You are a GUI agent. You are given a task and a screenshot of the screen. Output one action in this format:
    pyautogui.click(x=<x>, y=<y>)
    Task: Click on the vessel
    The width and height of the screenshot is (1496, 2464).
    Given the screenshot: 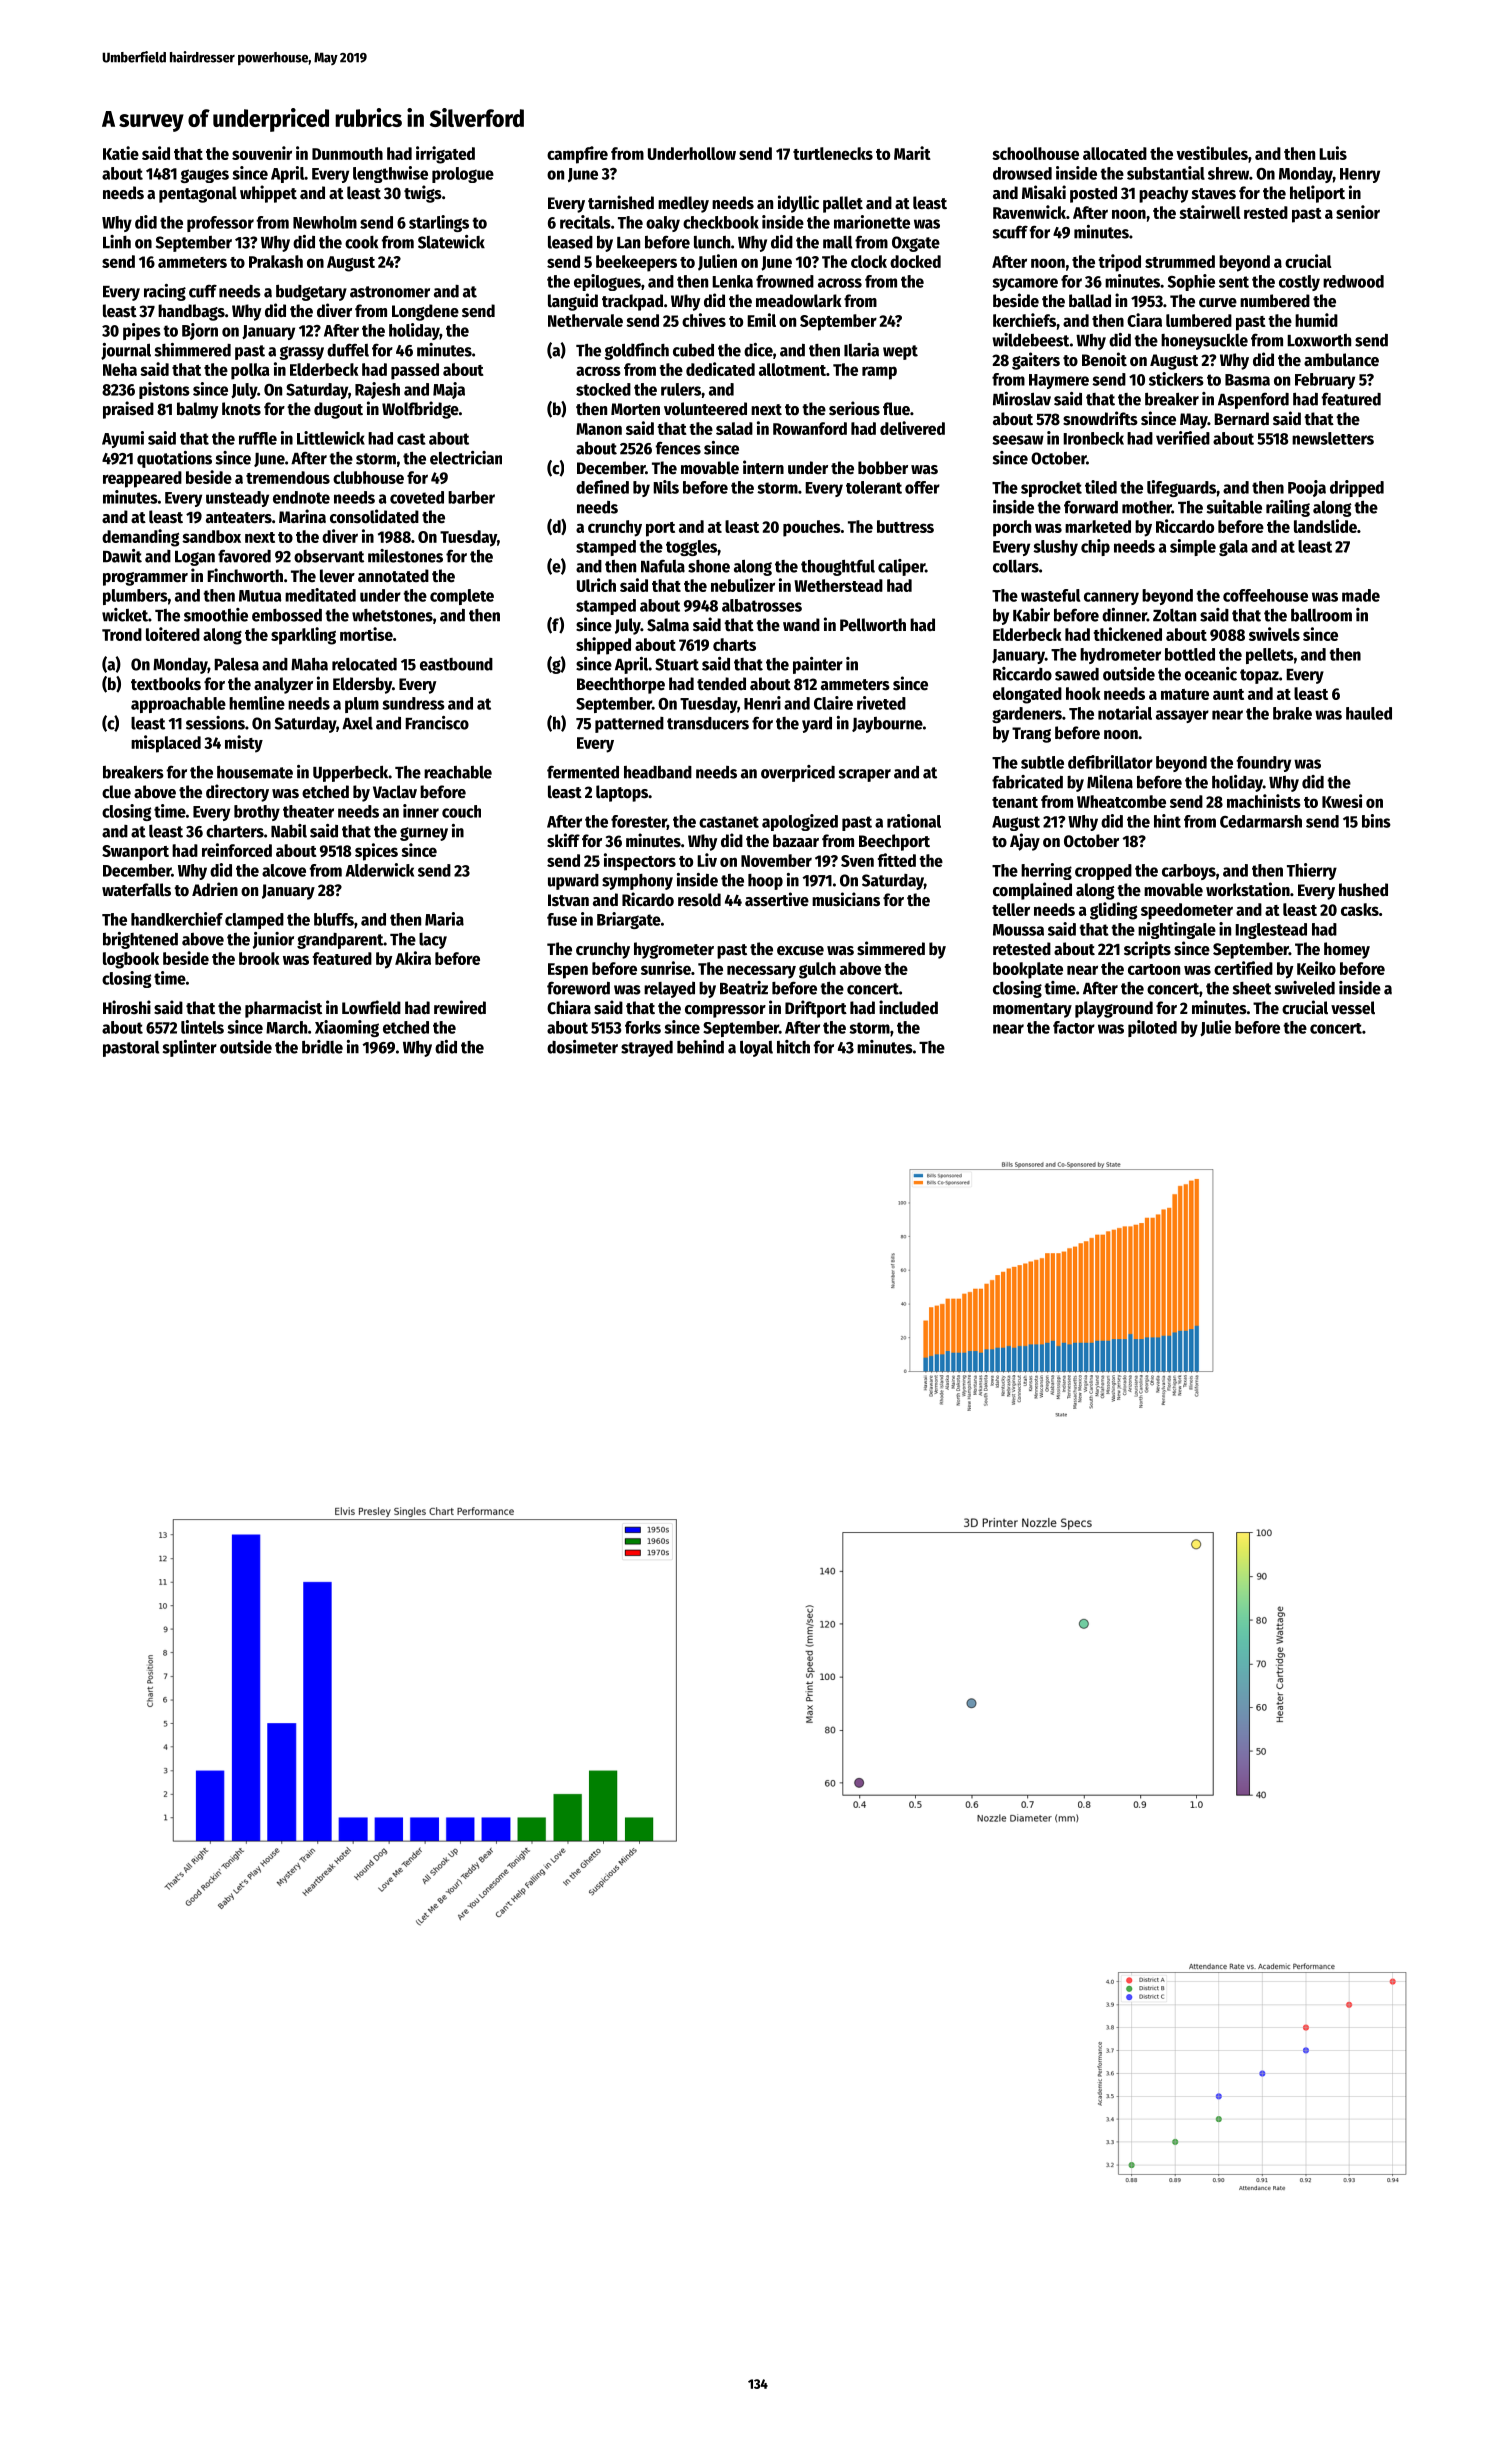 What is the action you would take?
    pyautogui.click(x=1353, y=1008)
